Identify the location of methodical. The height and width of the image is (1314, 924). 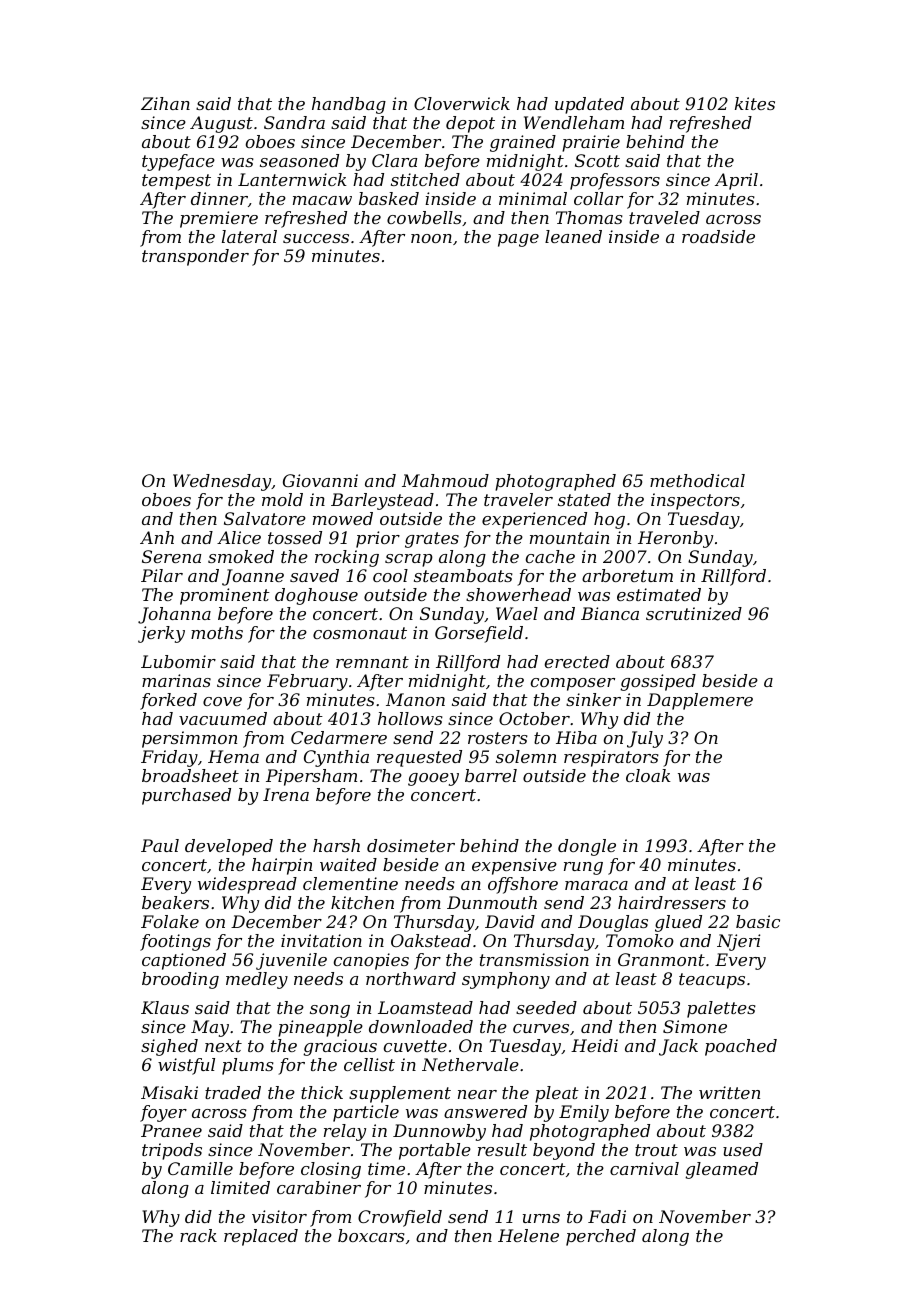
(697, 480).
